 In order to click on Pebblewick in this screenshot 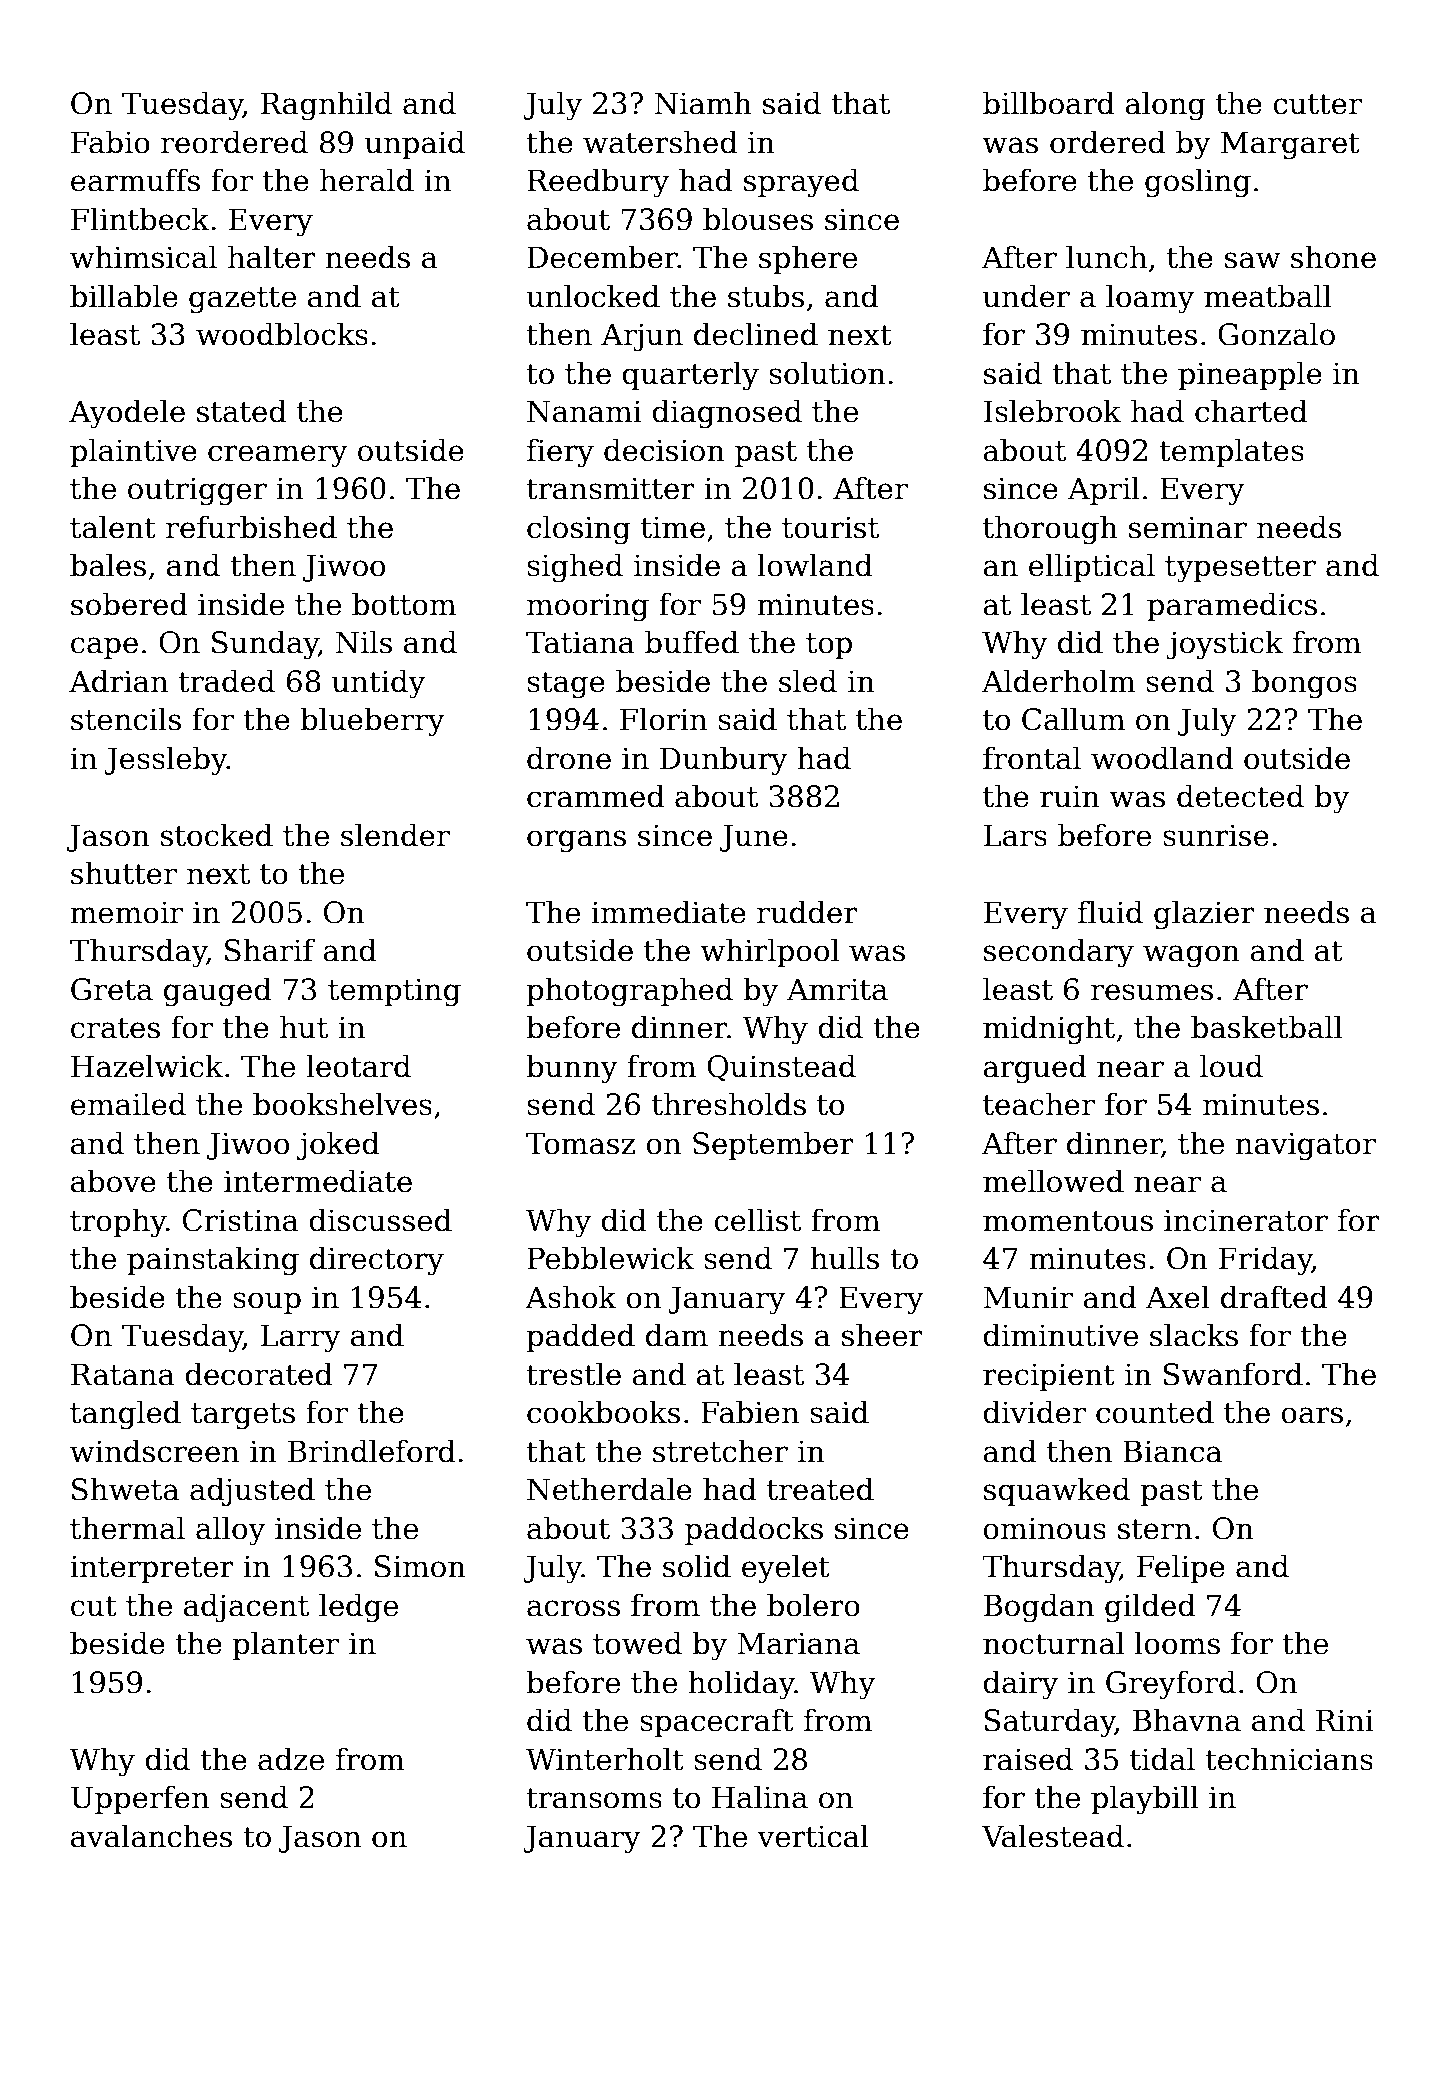, I will do `click(610, 1258)`.
